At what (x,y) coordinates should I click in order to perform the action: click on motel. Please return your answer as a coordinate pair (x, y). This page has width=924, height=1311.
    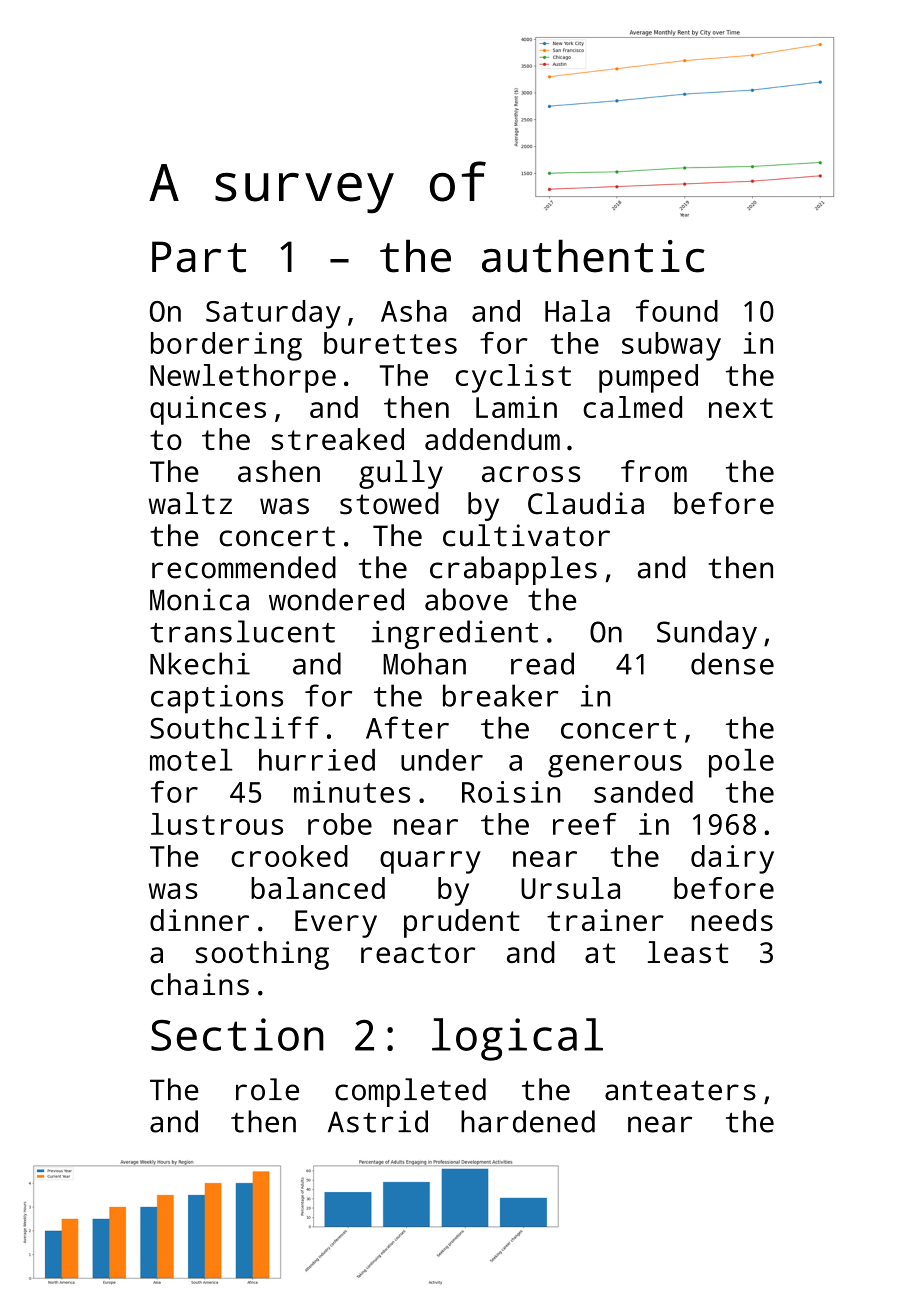
    Looking at the image, I should click on (191, 760).
